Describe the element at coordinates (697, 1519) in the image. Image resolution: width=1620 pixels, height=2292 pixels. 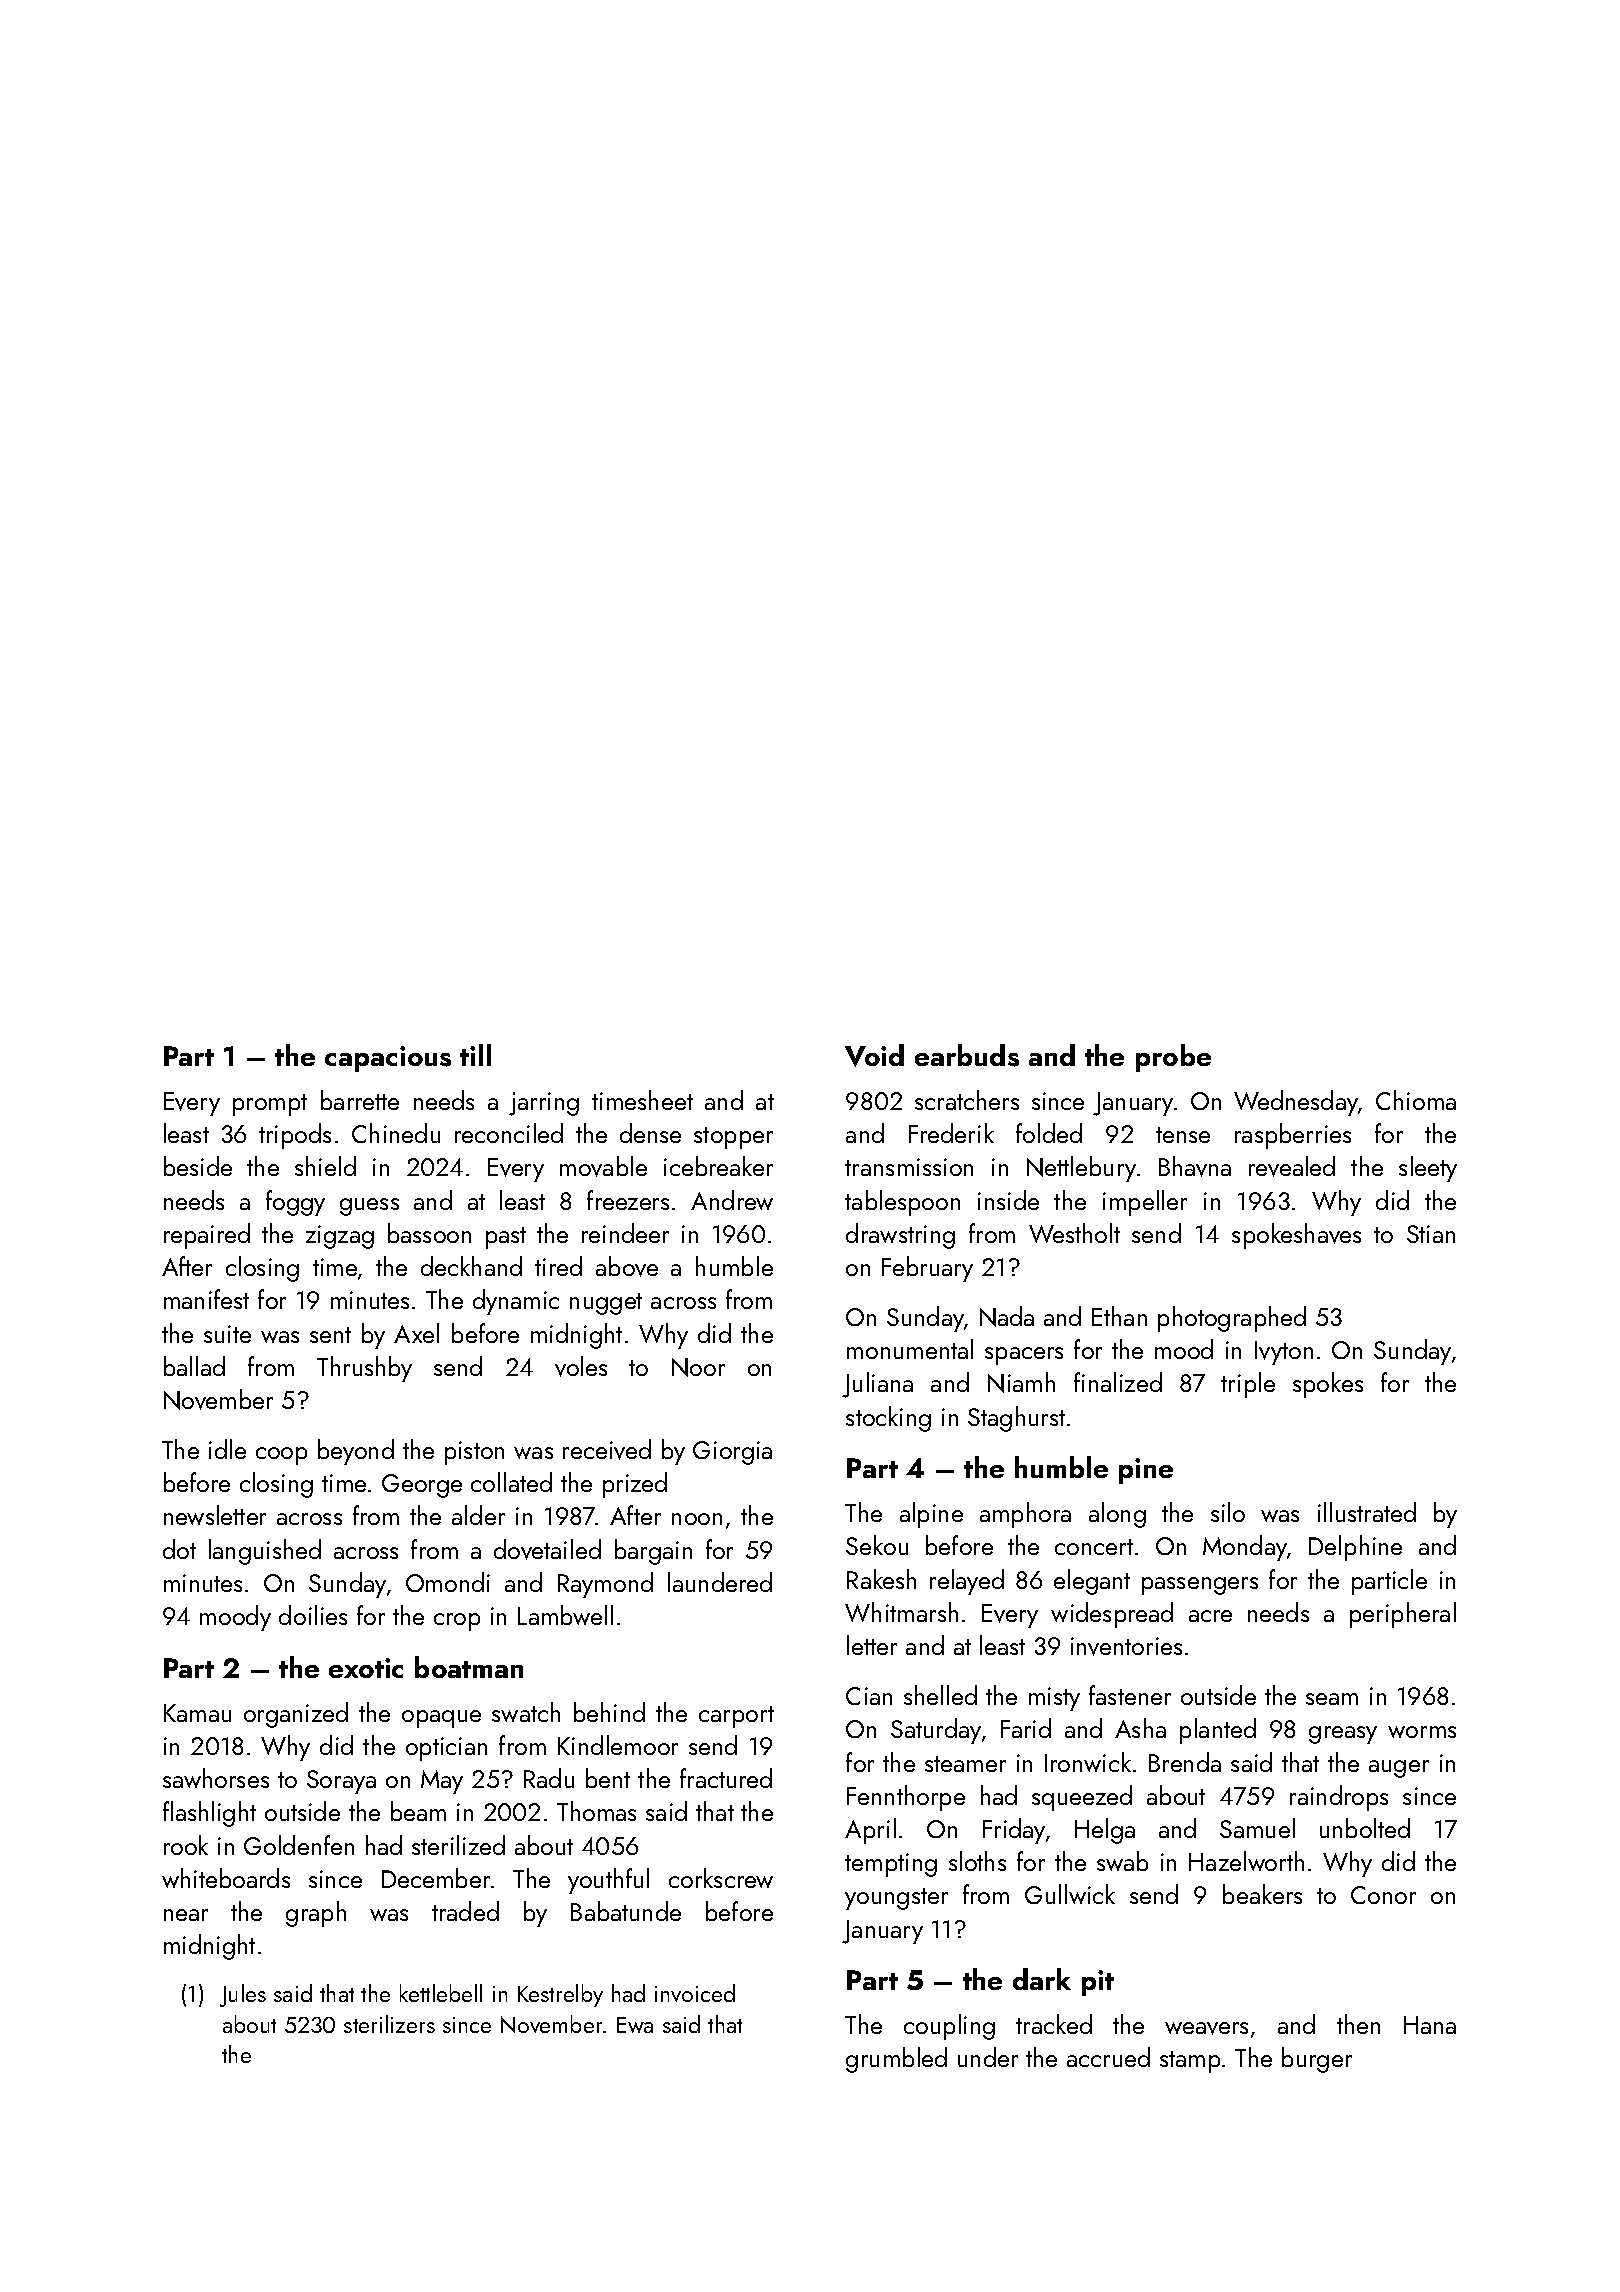
I see `noon` at that location.
